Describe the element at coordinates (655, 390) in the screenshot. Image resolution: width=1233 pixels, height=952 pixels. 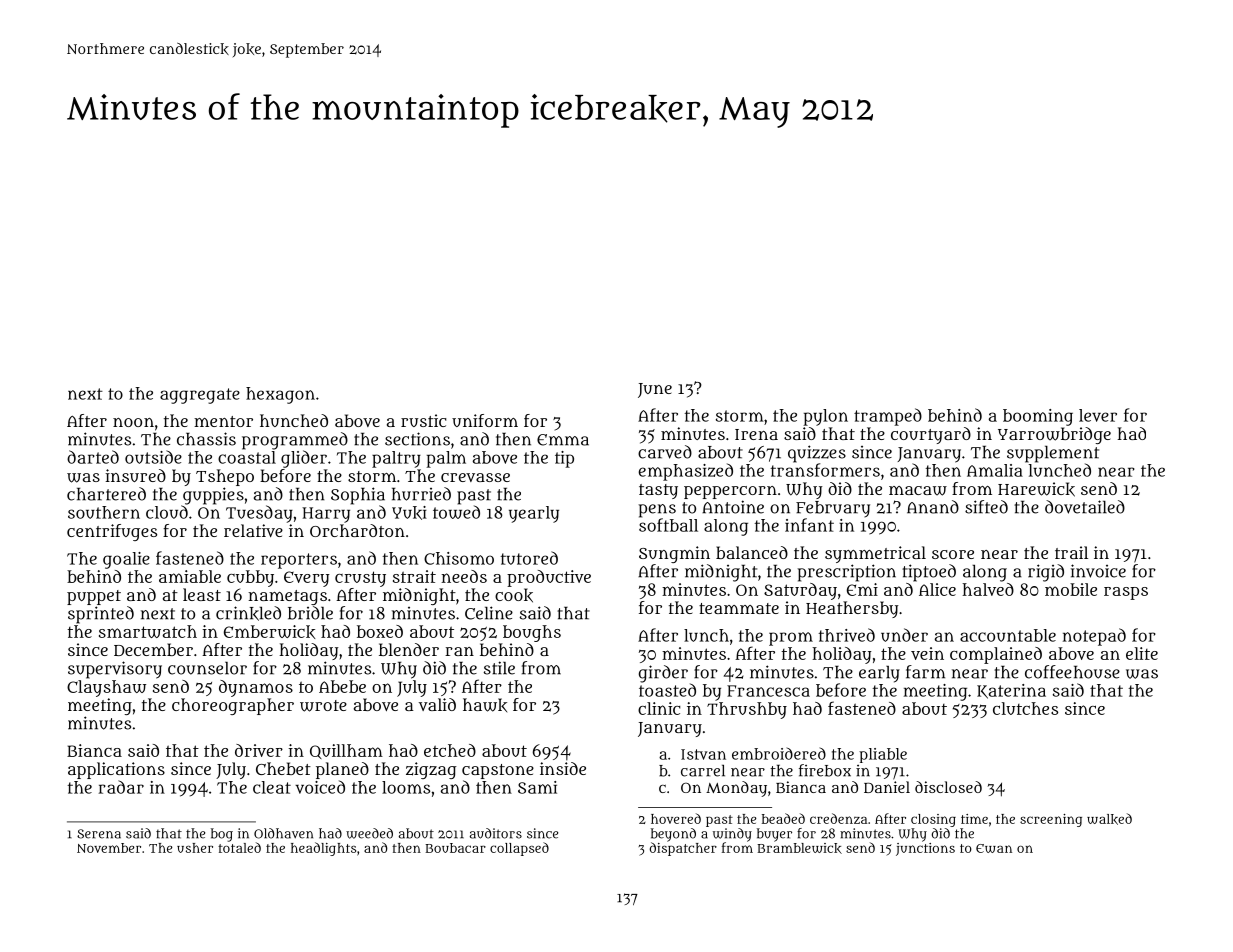
I see `June` at that location.
